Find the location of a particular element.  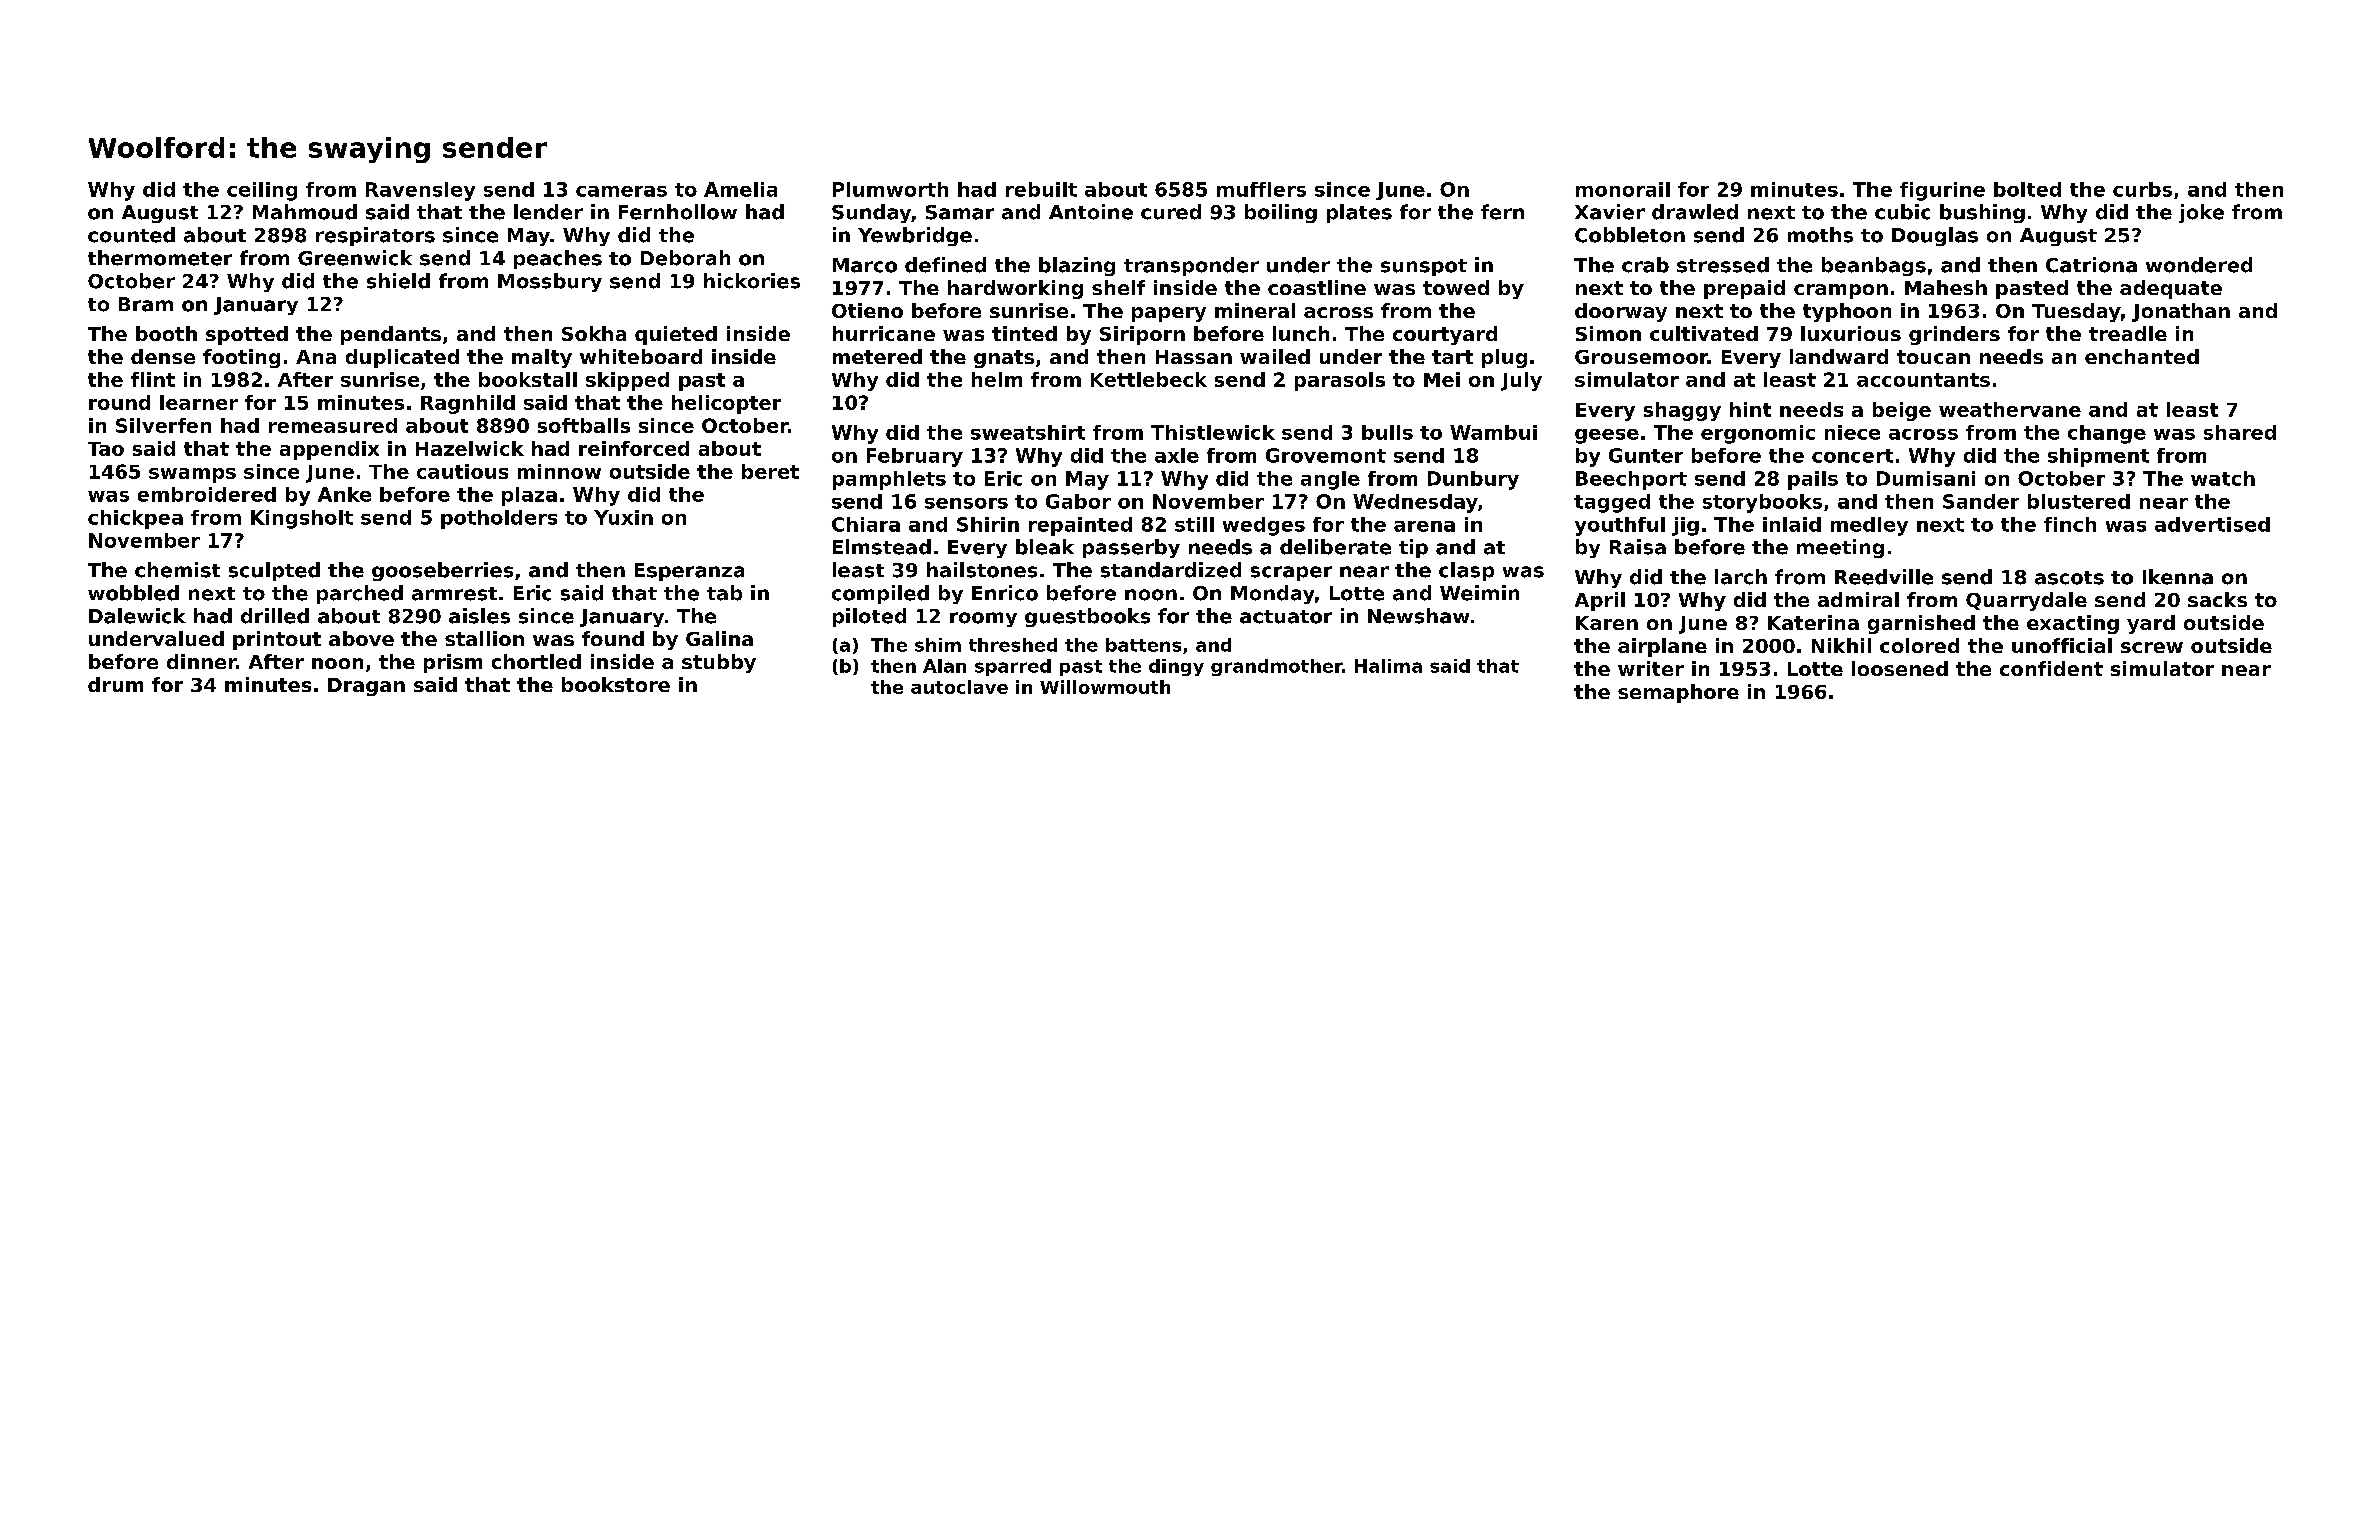

semaphore is located at coordinates (1678, 693).
